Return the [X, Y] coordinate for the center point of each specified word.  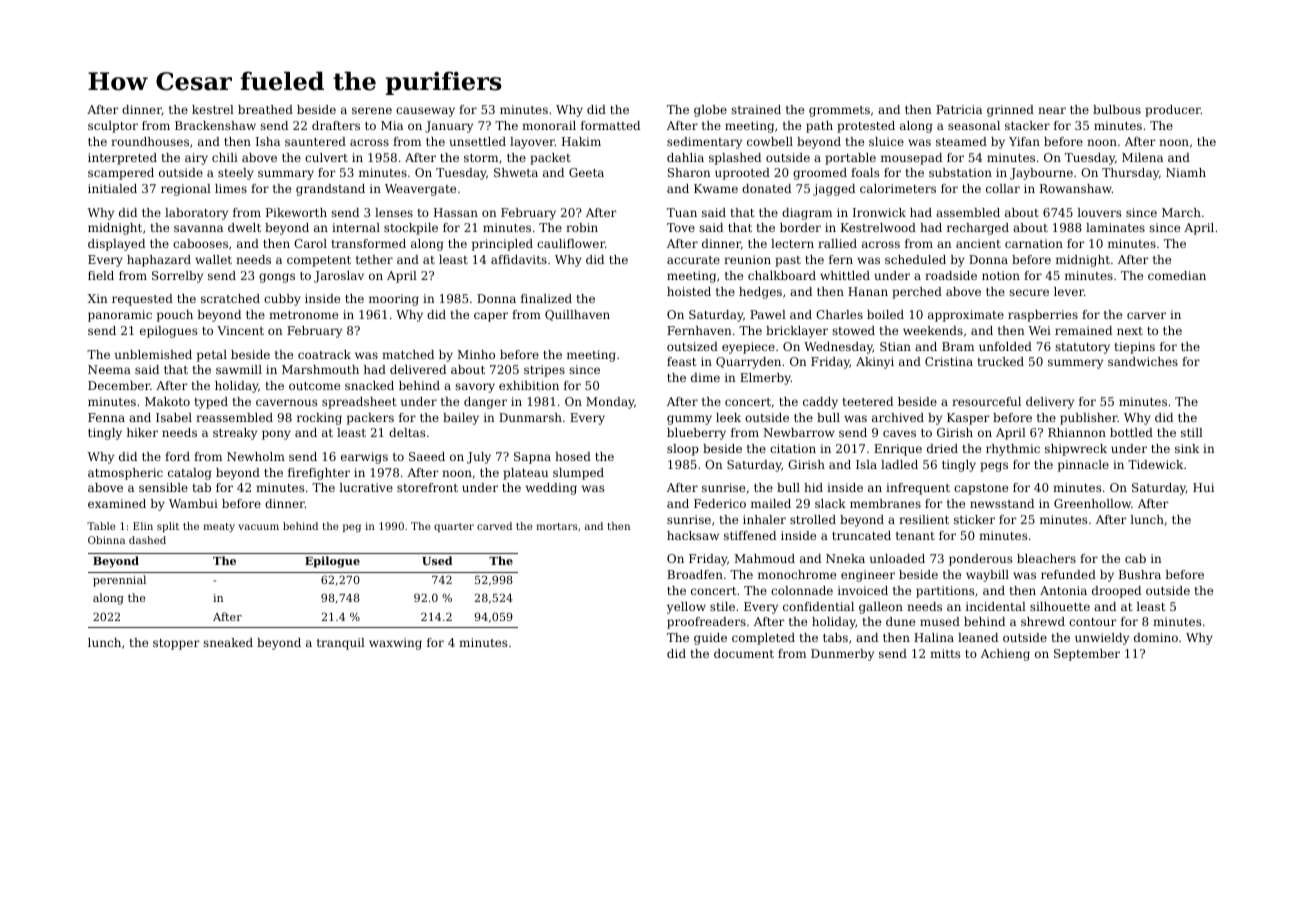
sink [1187, 448]
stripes [544, 371]
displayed [116, 245]
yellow [686, 608]
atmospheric [125, 474]
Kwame [716, 188]
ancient [978, 243]
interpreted [122, 159]
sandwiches [1143, 361]
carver [1146, 315]
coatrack [324, 354]
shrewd [1043, 621]
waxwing [395, 644]
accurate [693, 260]
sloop [683, 450]
